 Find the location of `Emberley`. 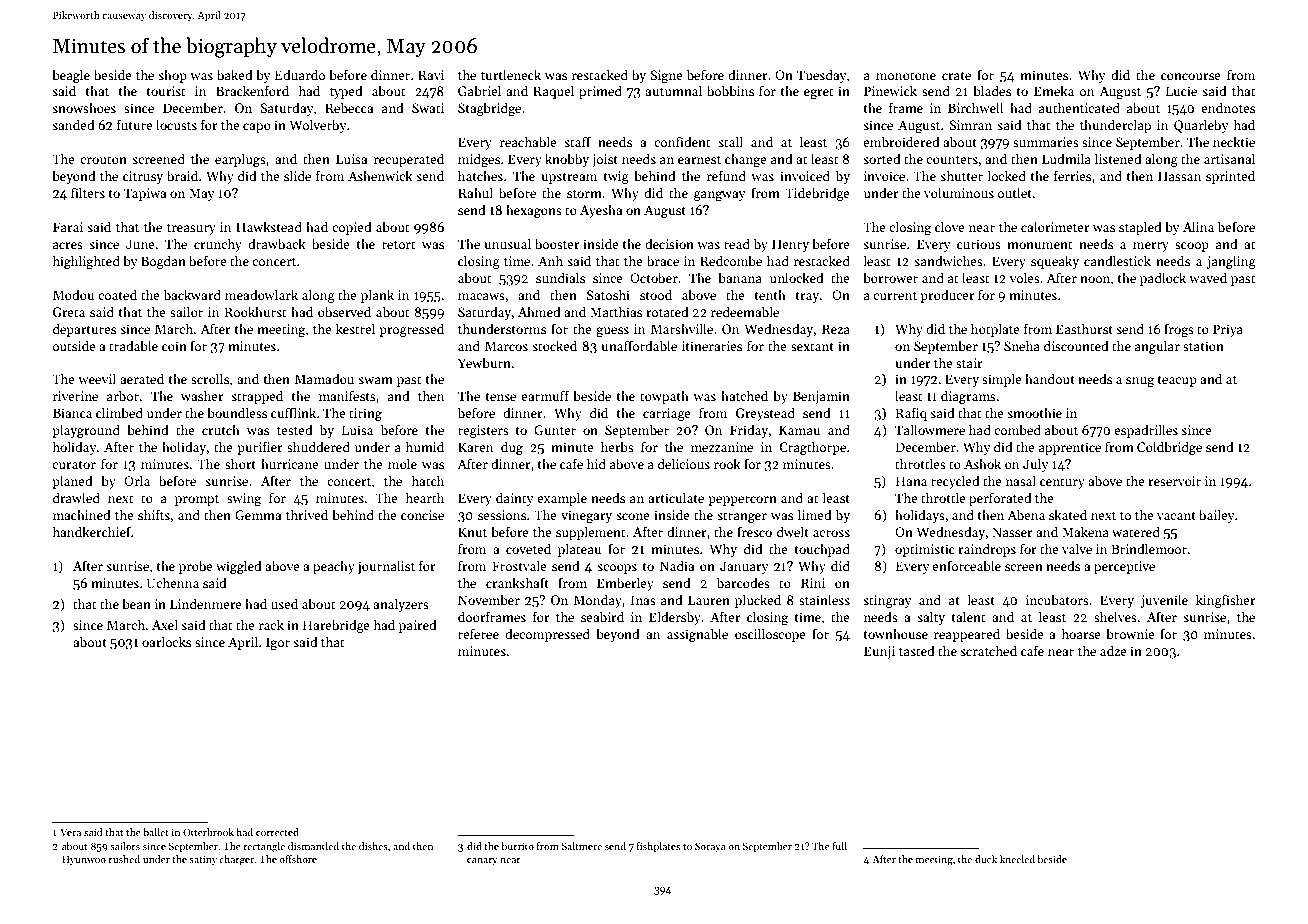

Emberley is located at coordinates (625, 584).
